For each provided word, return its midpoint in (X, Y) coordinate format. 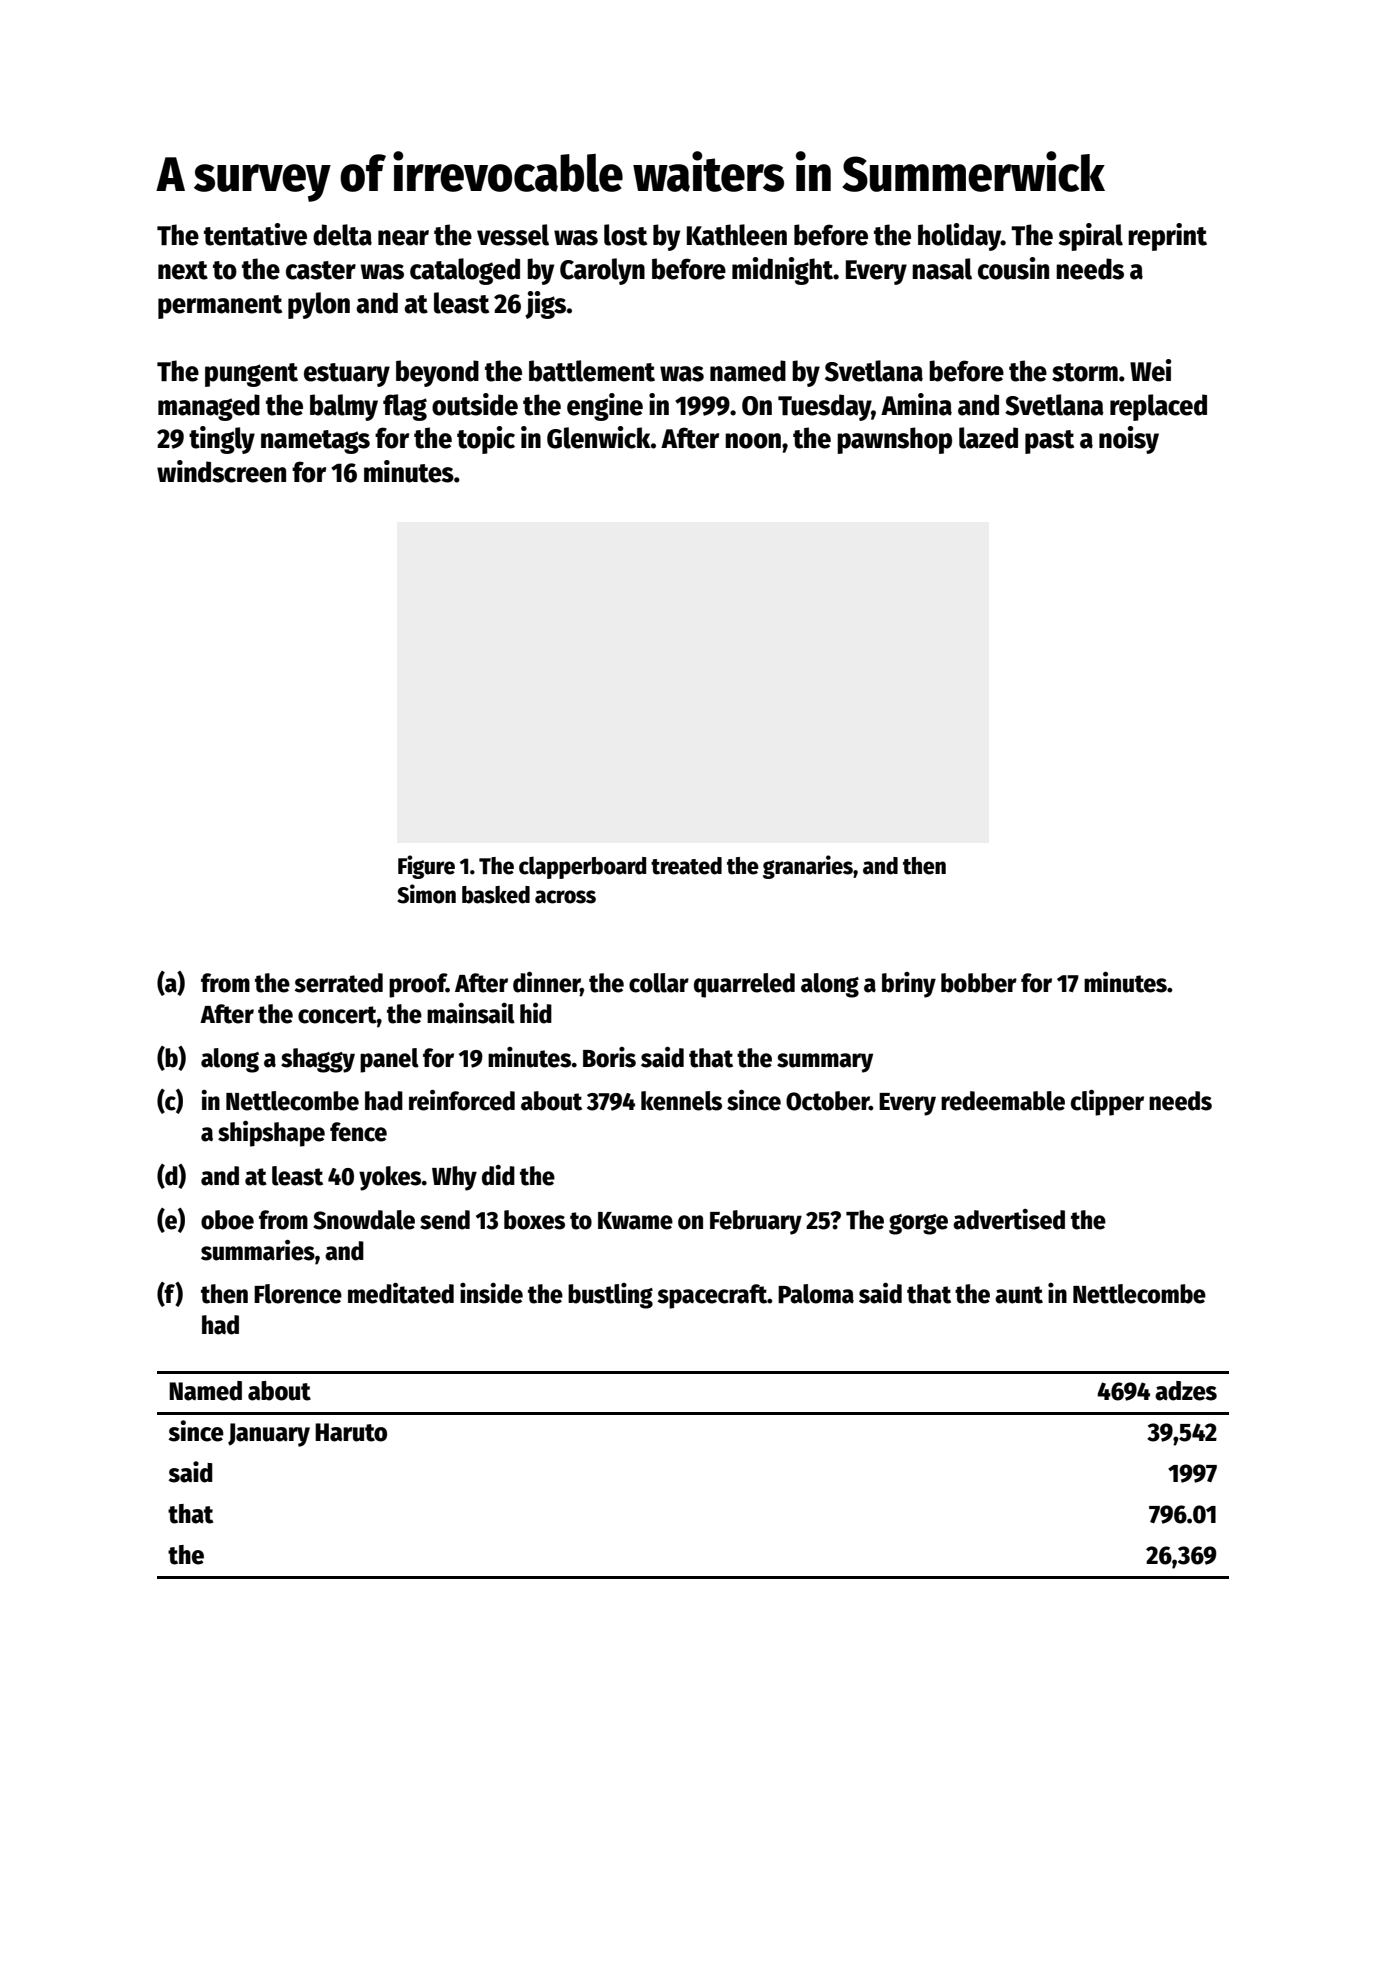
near (403, 238)
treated (686, 866)
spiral (1091, 237)
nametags (315, 442)
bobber (979, 983)
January (269, 1435)
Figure (426, 867)
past (1049, 442)
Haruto (351, 1432)
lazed (988, 438)
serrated (338, 983)
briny (909, 985)
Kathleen (737, 235)
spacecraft (712, 1296)
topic (486, 440)
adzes (1186, 1391)
